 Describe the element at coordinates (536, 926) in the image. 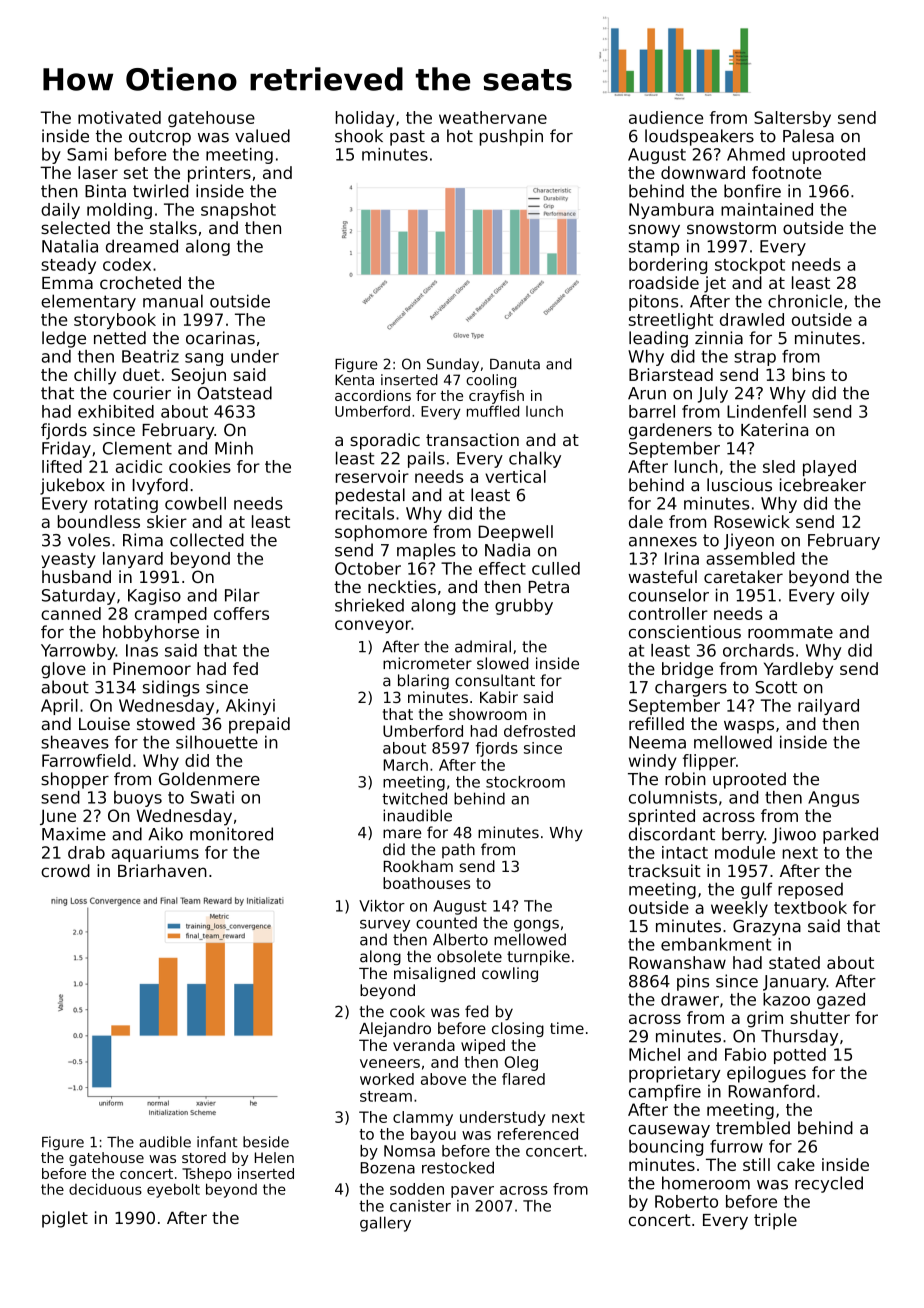

I see `gongs` at that location.
